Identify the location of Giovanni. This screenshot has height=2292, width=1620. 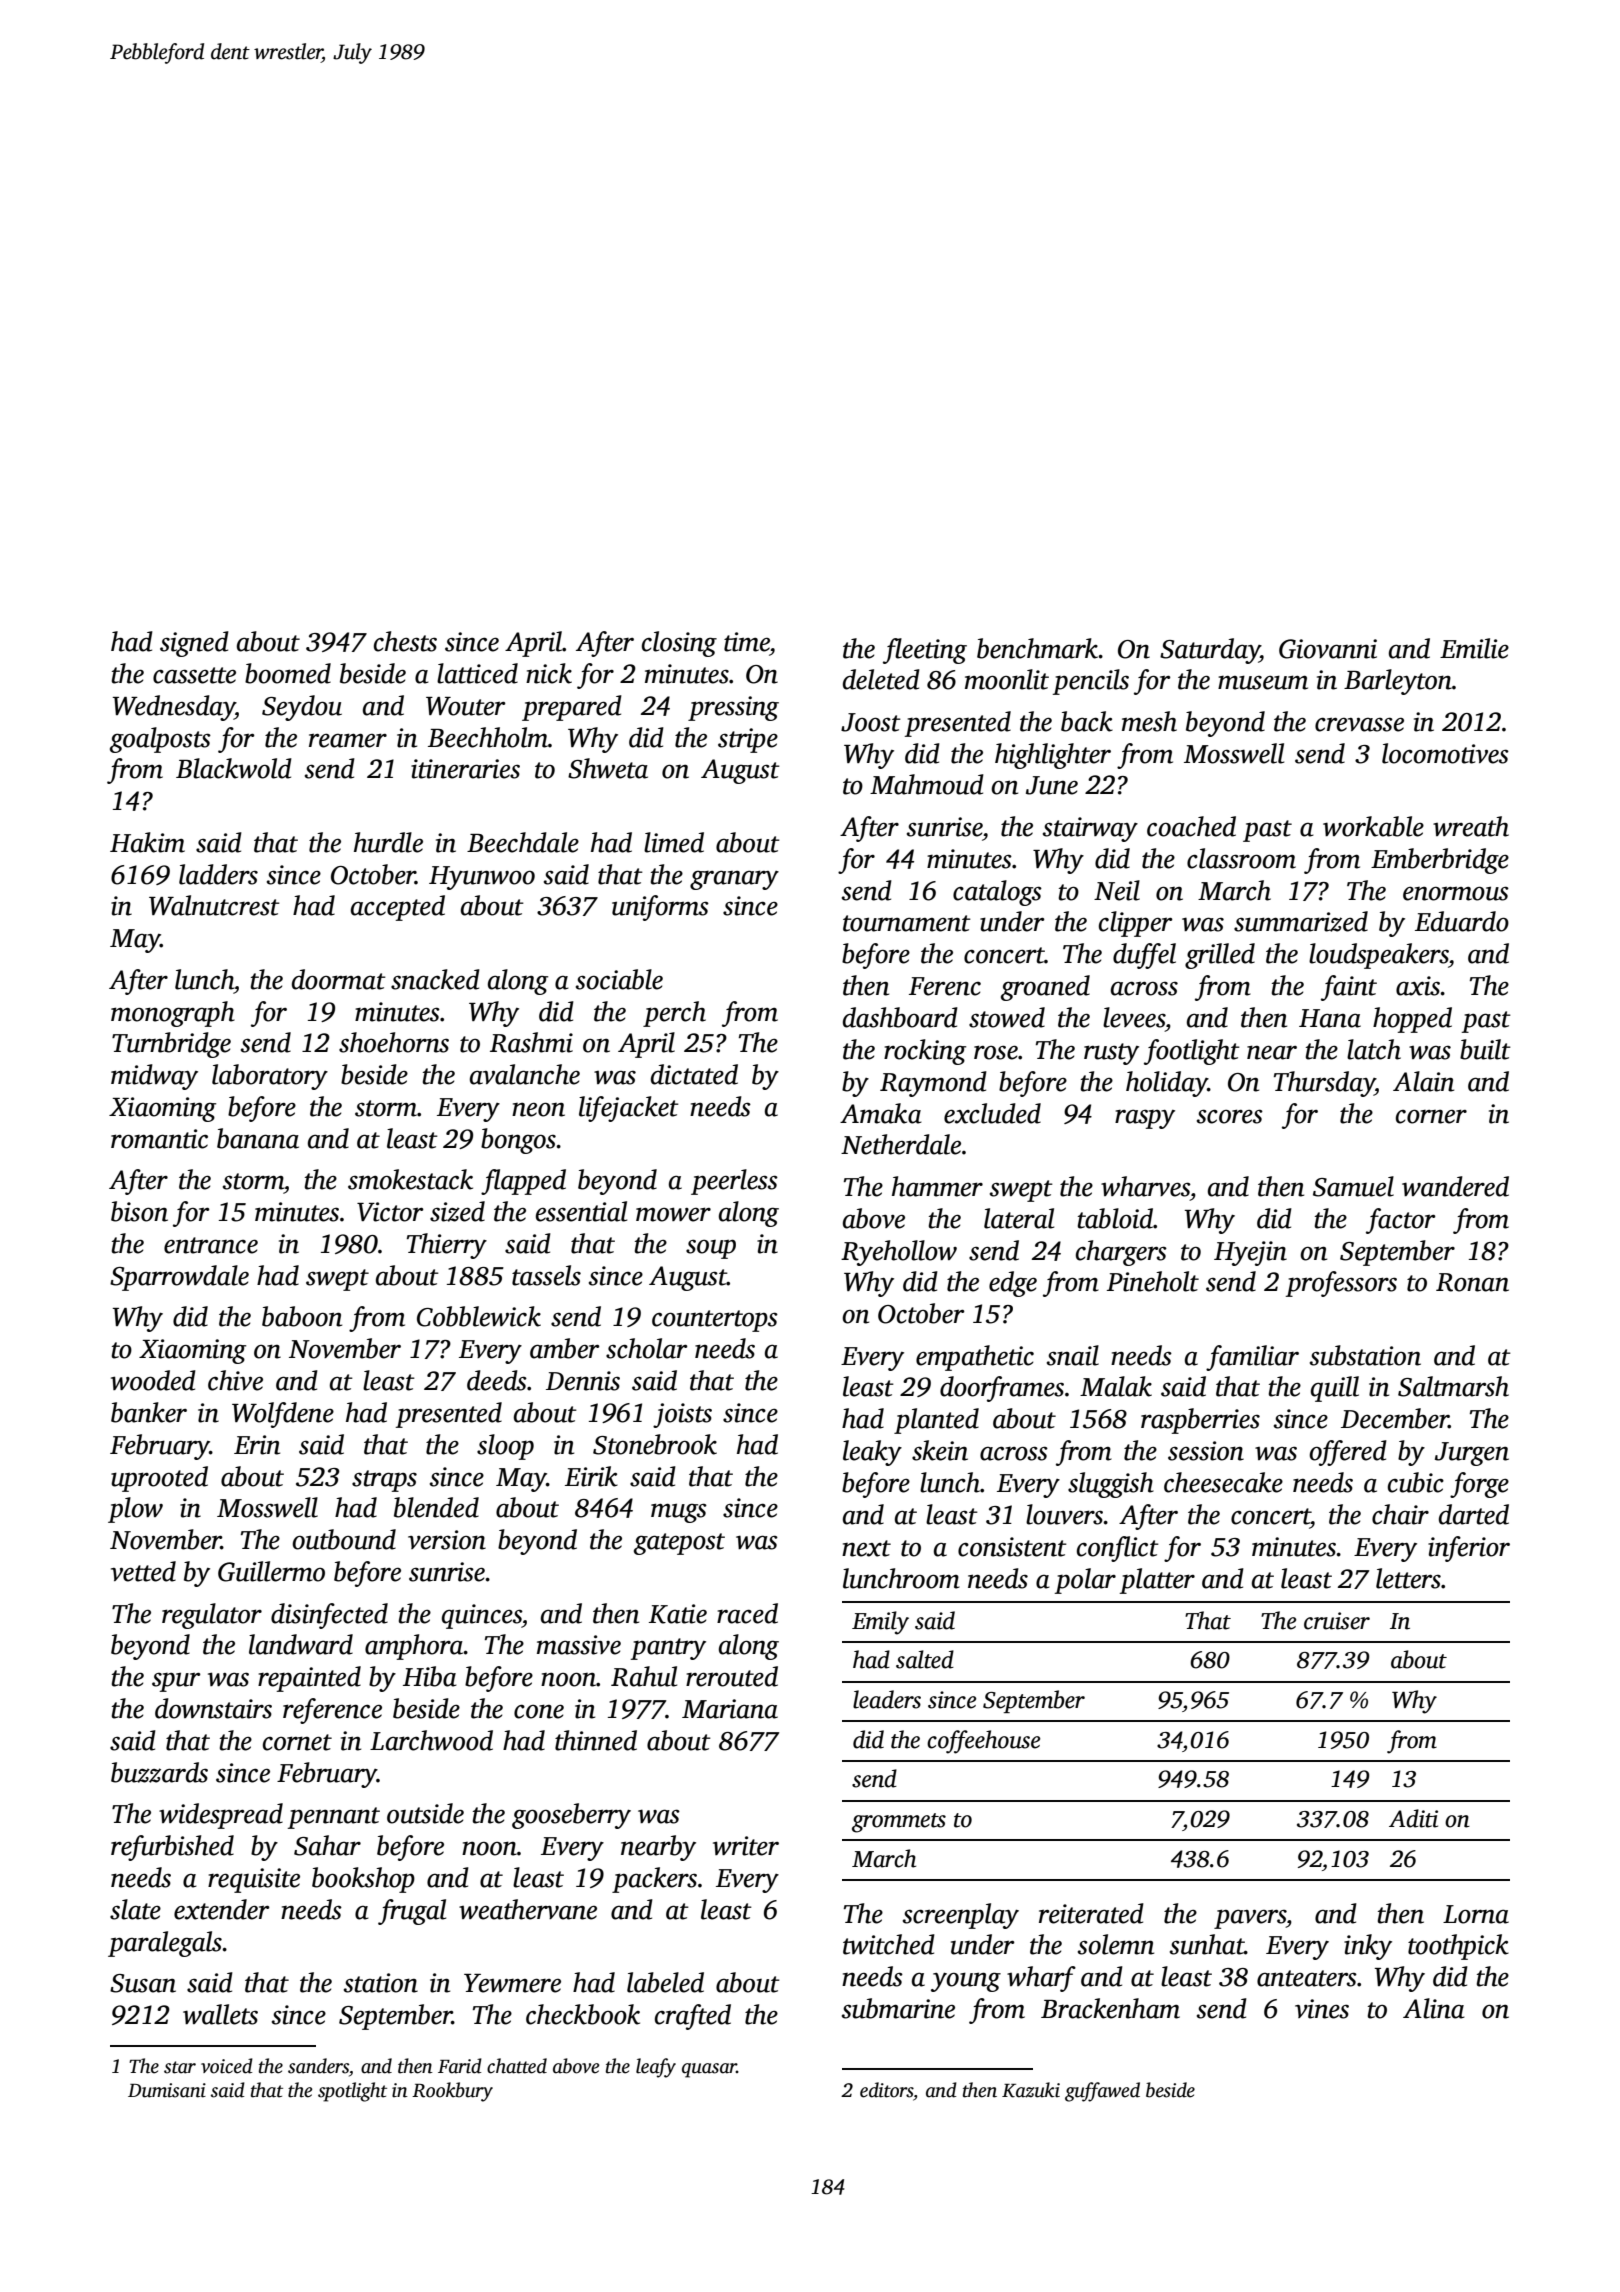
(1328, 649).
